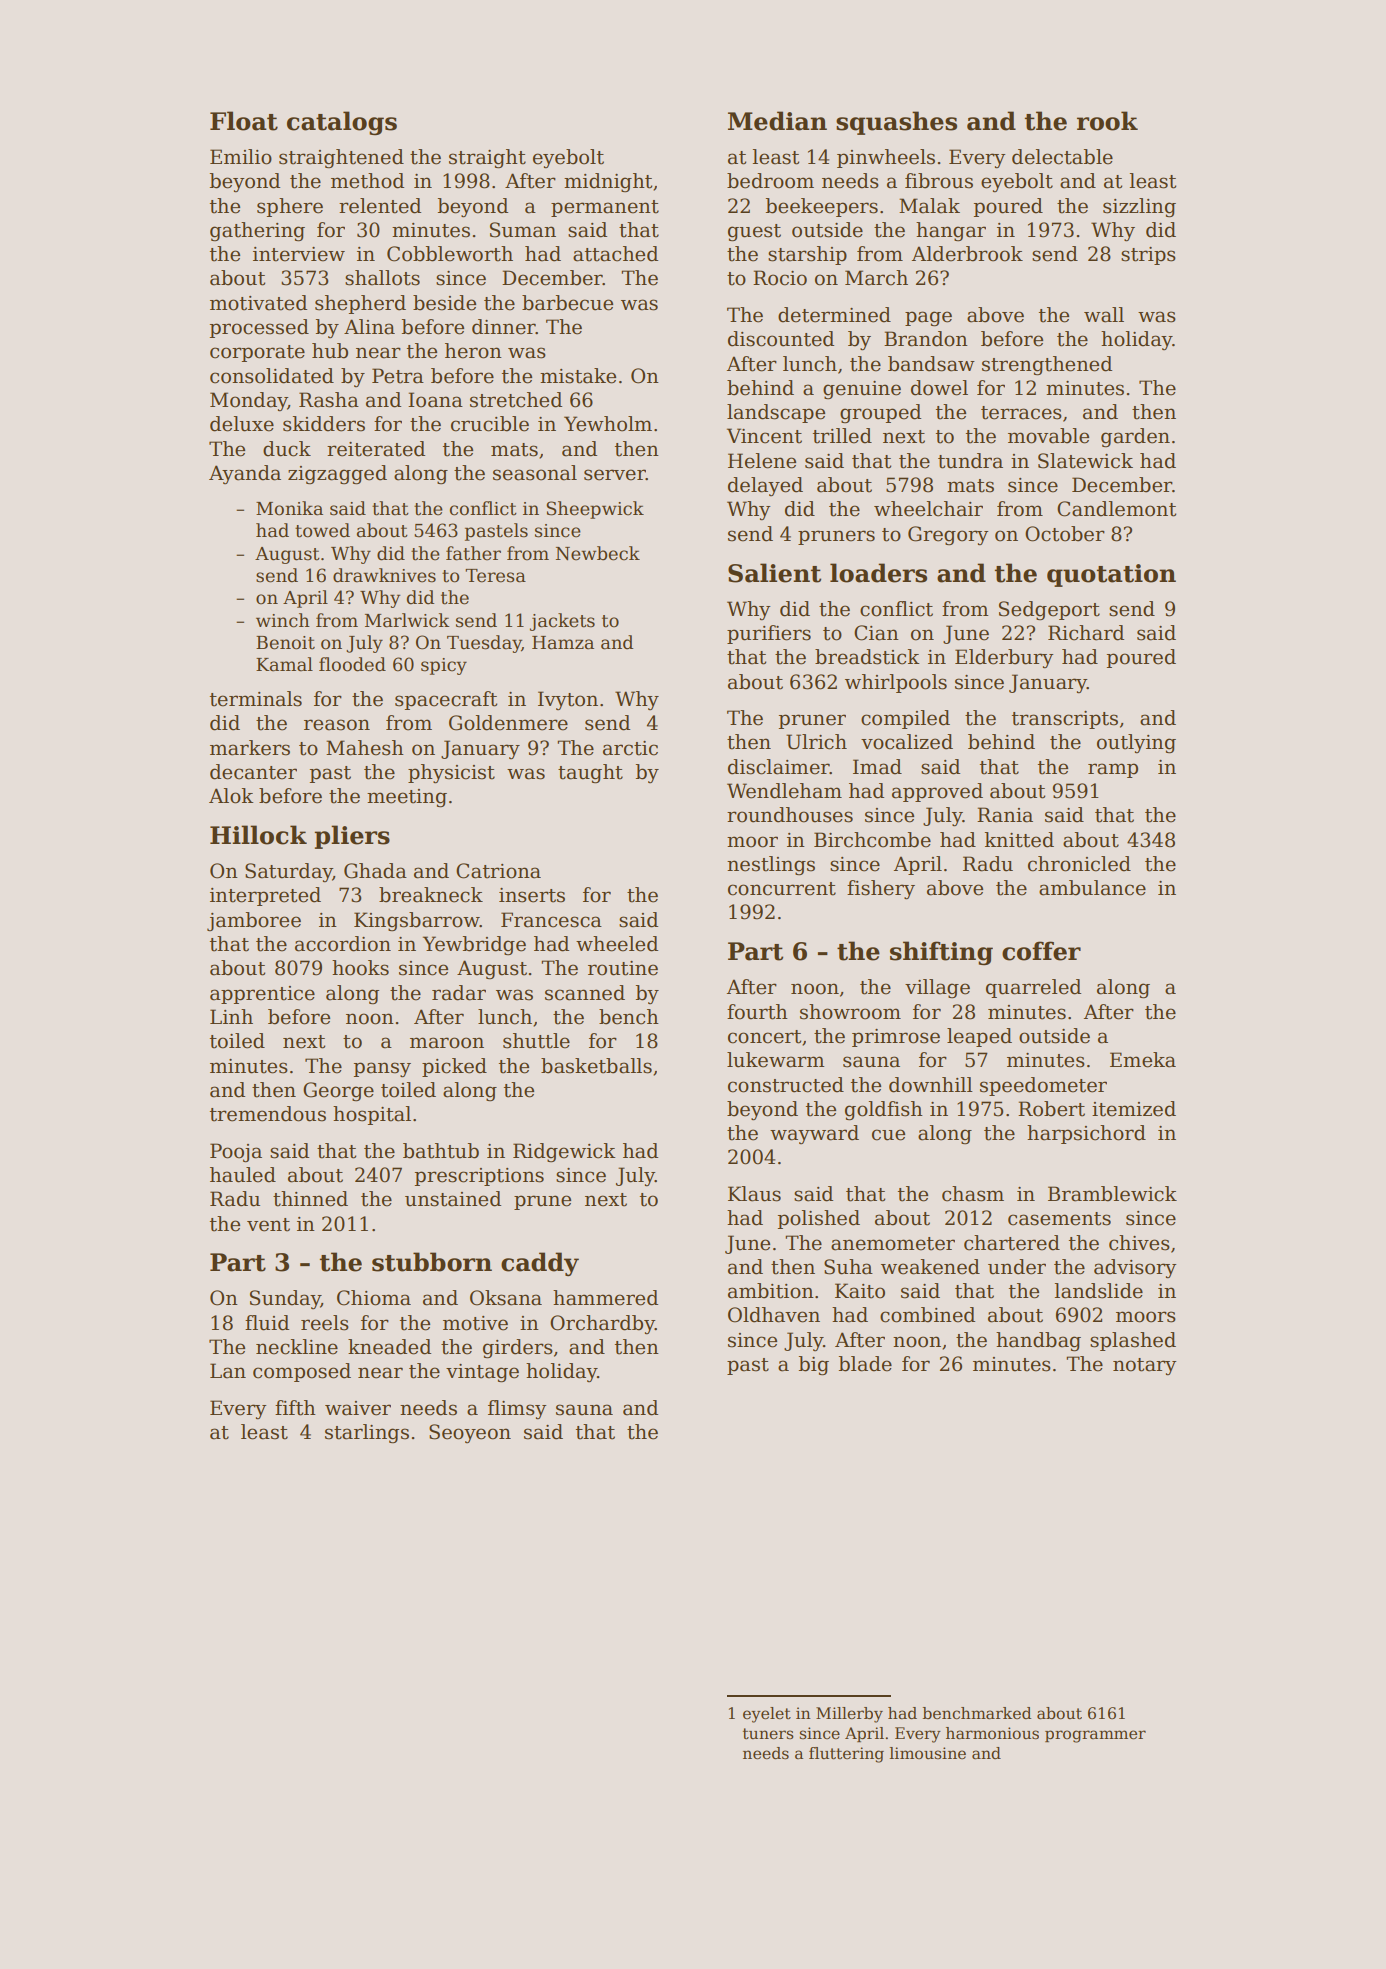 The height and width of the page is (1969, 1386). Describe the element at coordinates (245, 474) in the page. I see `Ayanda` at that location.
